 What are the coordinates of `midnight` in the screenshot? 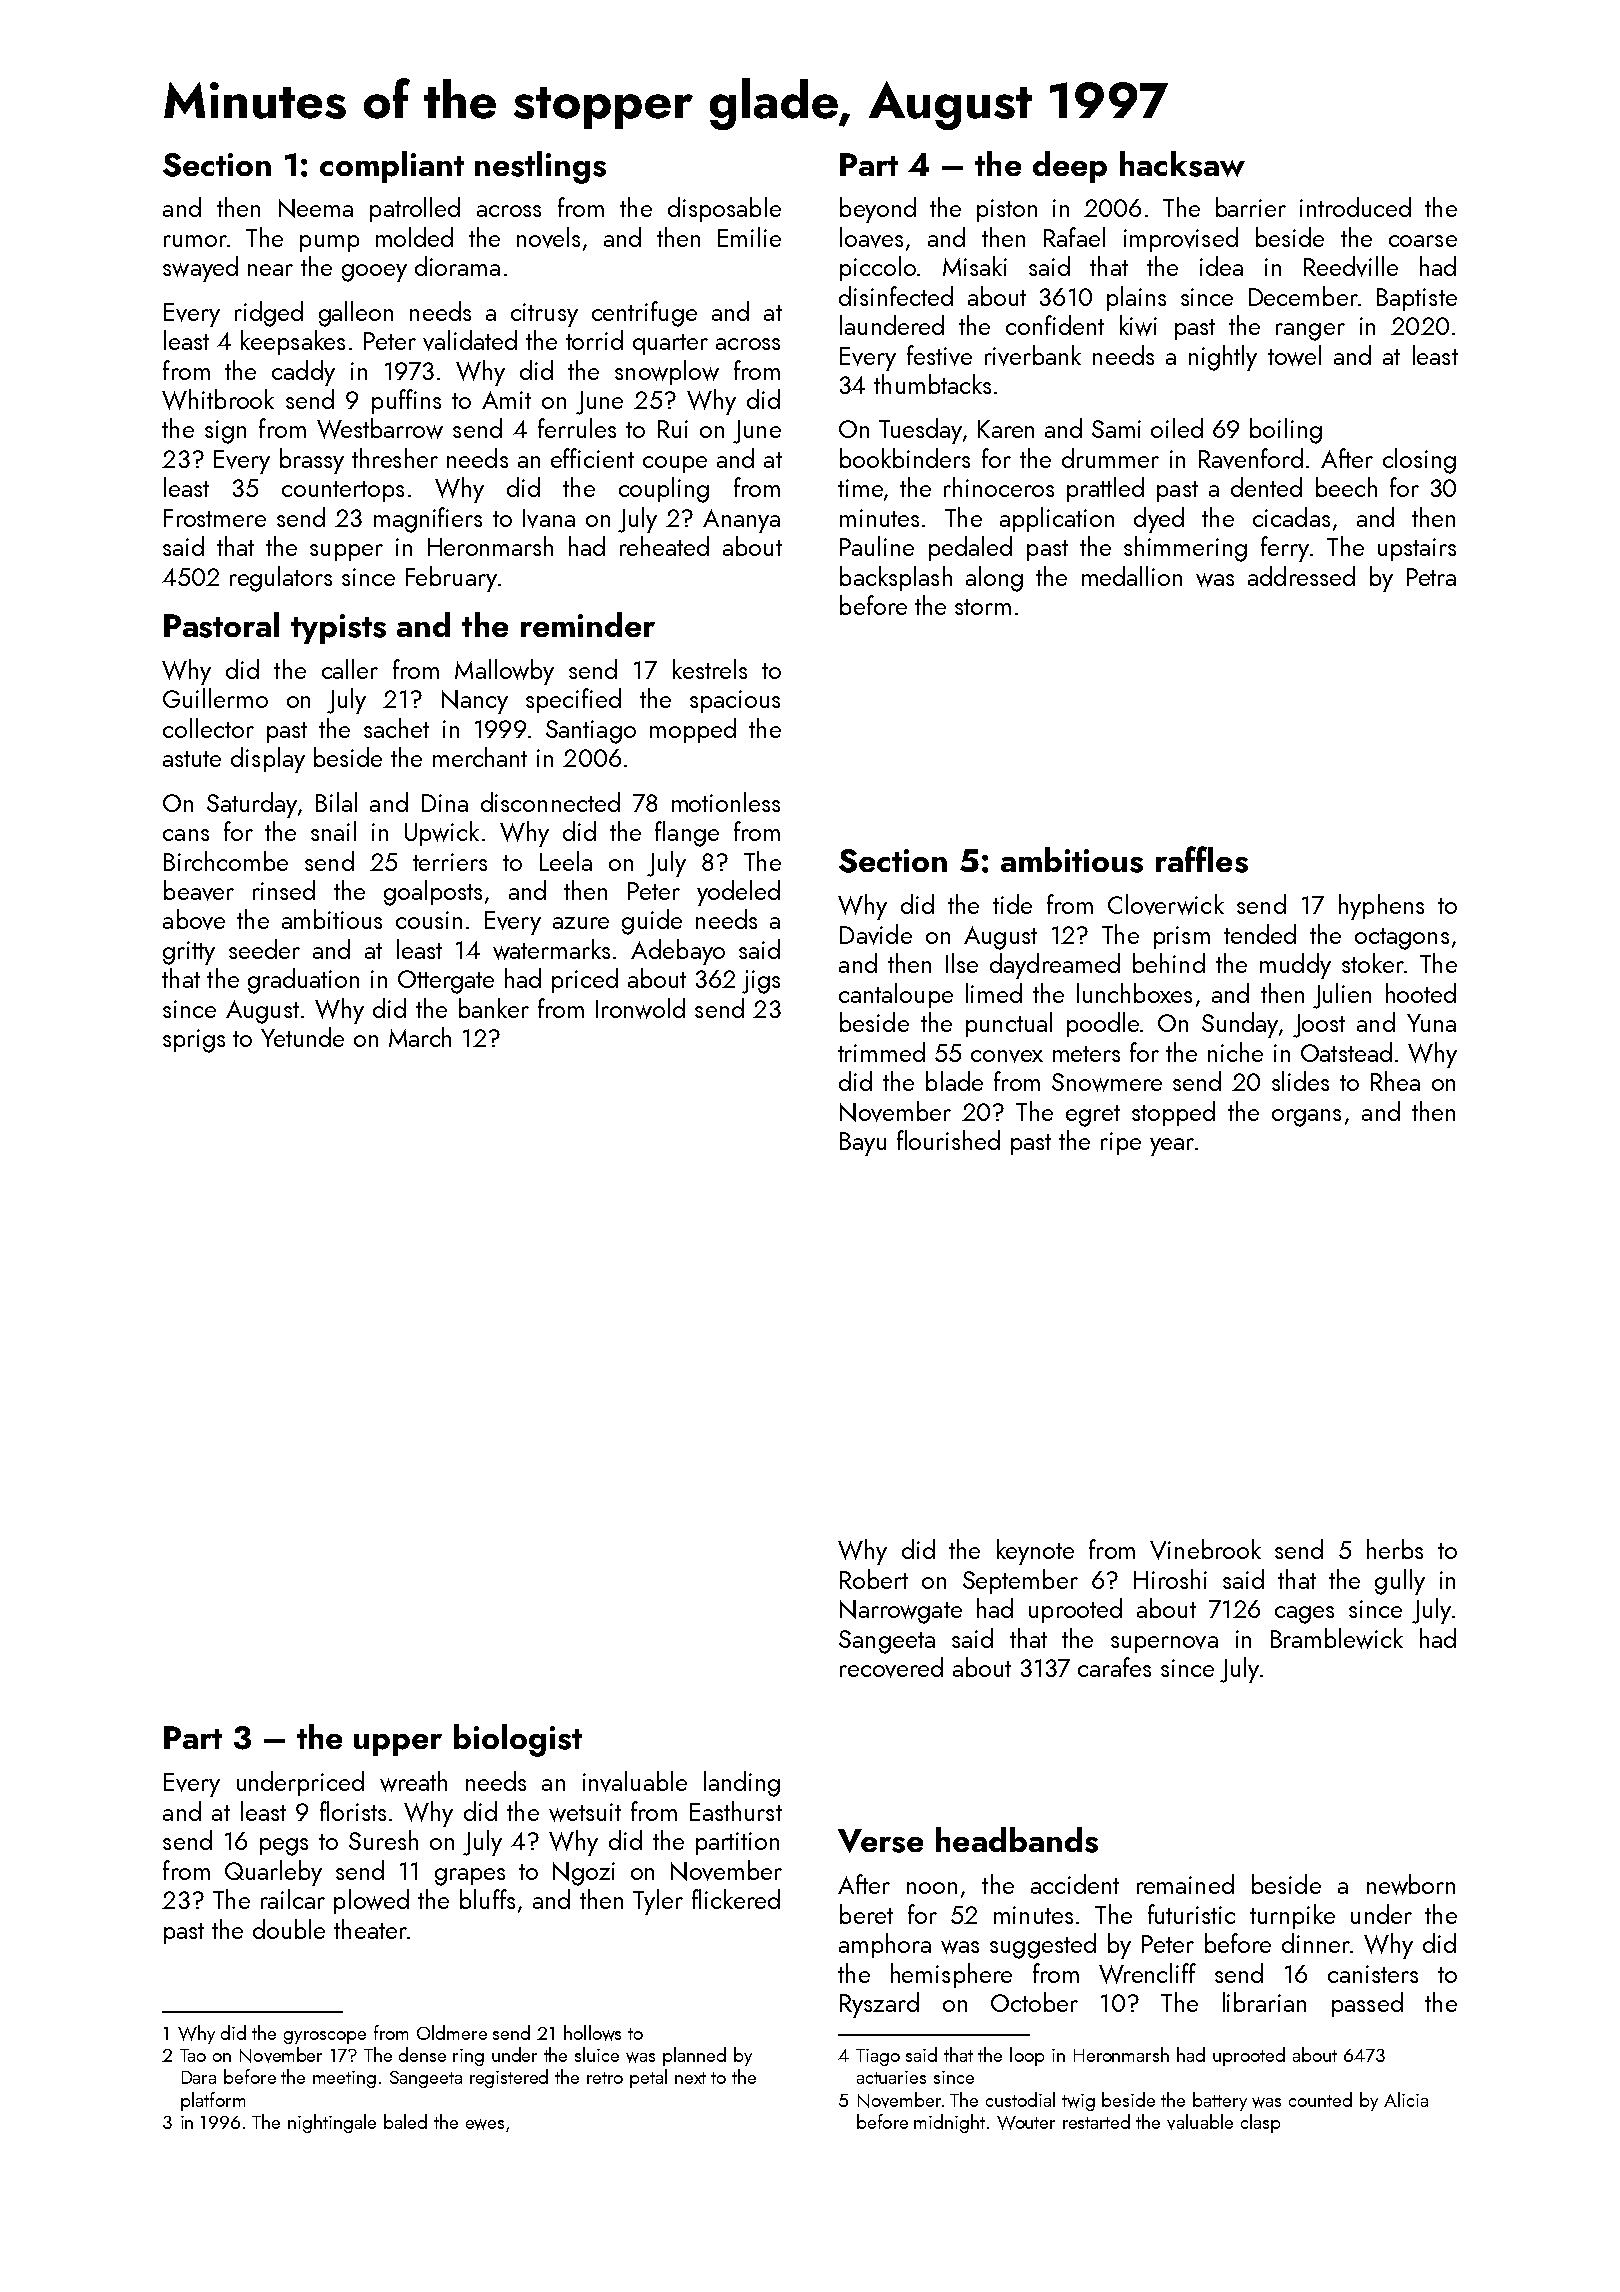 It's located at (949, 2123).
